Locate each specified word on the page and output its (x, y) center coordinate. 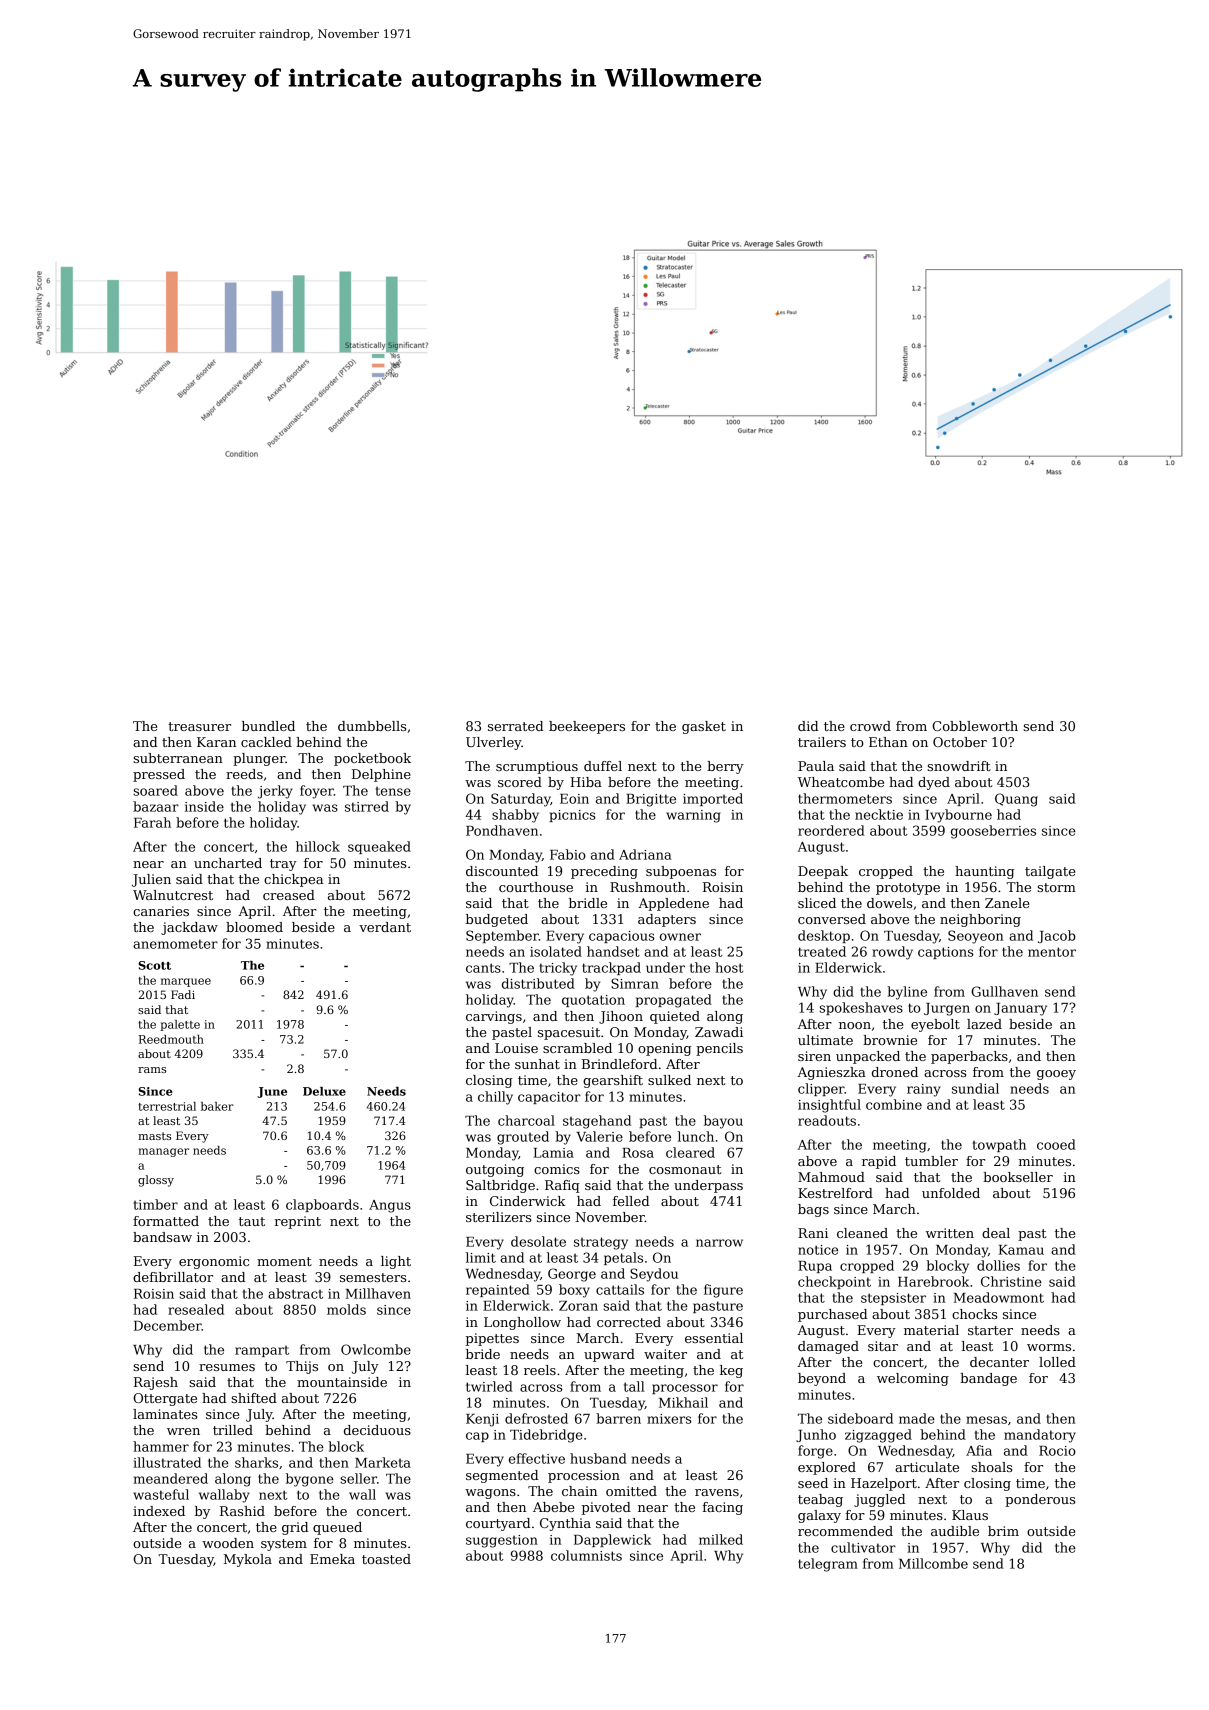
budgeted (497, 920)
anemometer (175, 944)
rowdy (892, 953)
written (950, 1233)
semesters (373, 1277)
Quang (1016, 800)
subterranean (178, 758)
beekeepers (587, 727)
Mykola (248, 1560)
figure (723, 1291)
